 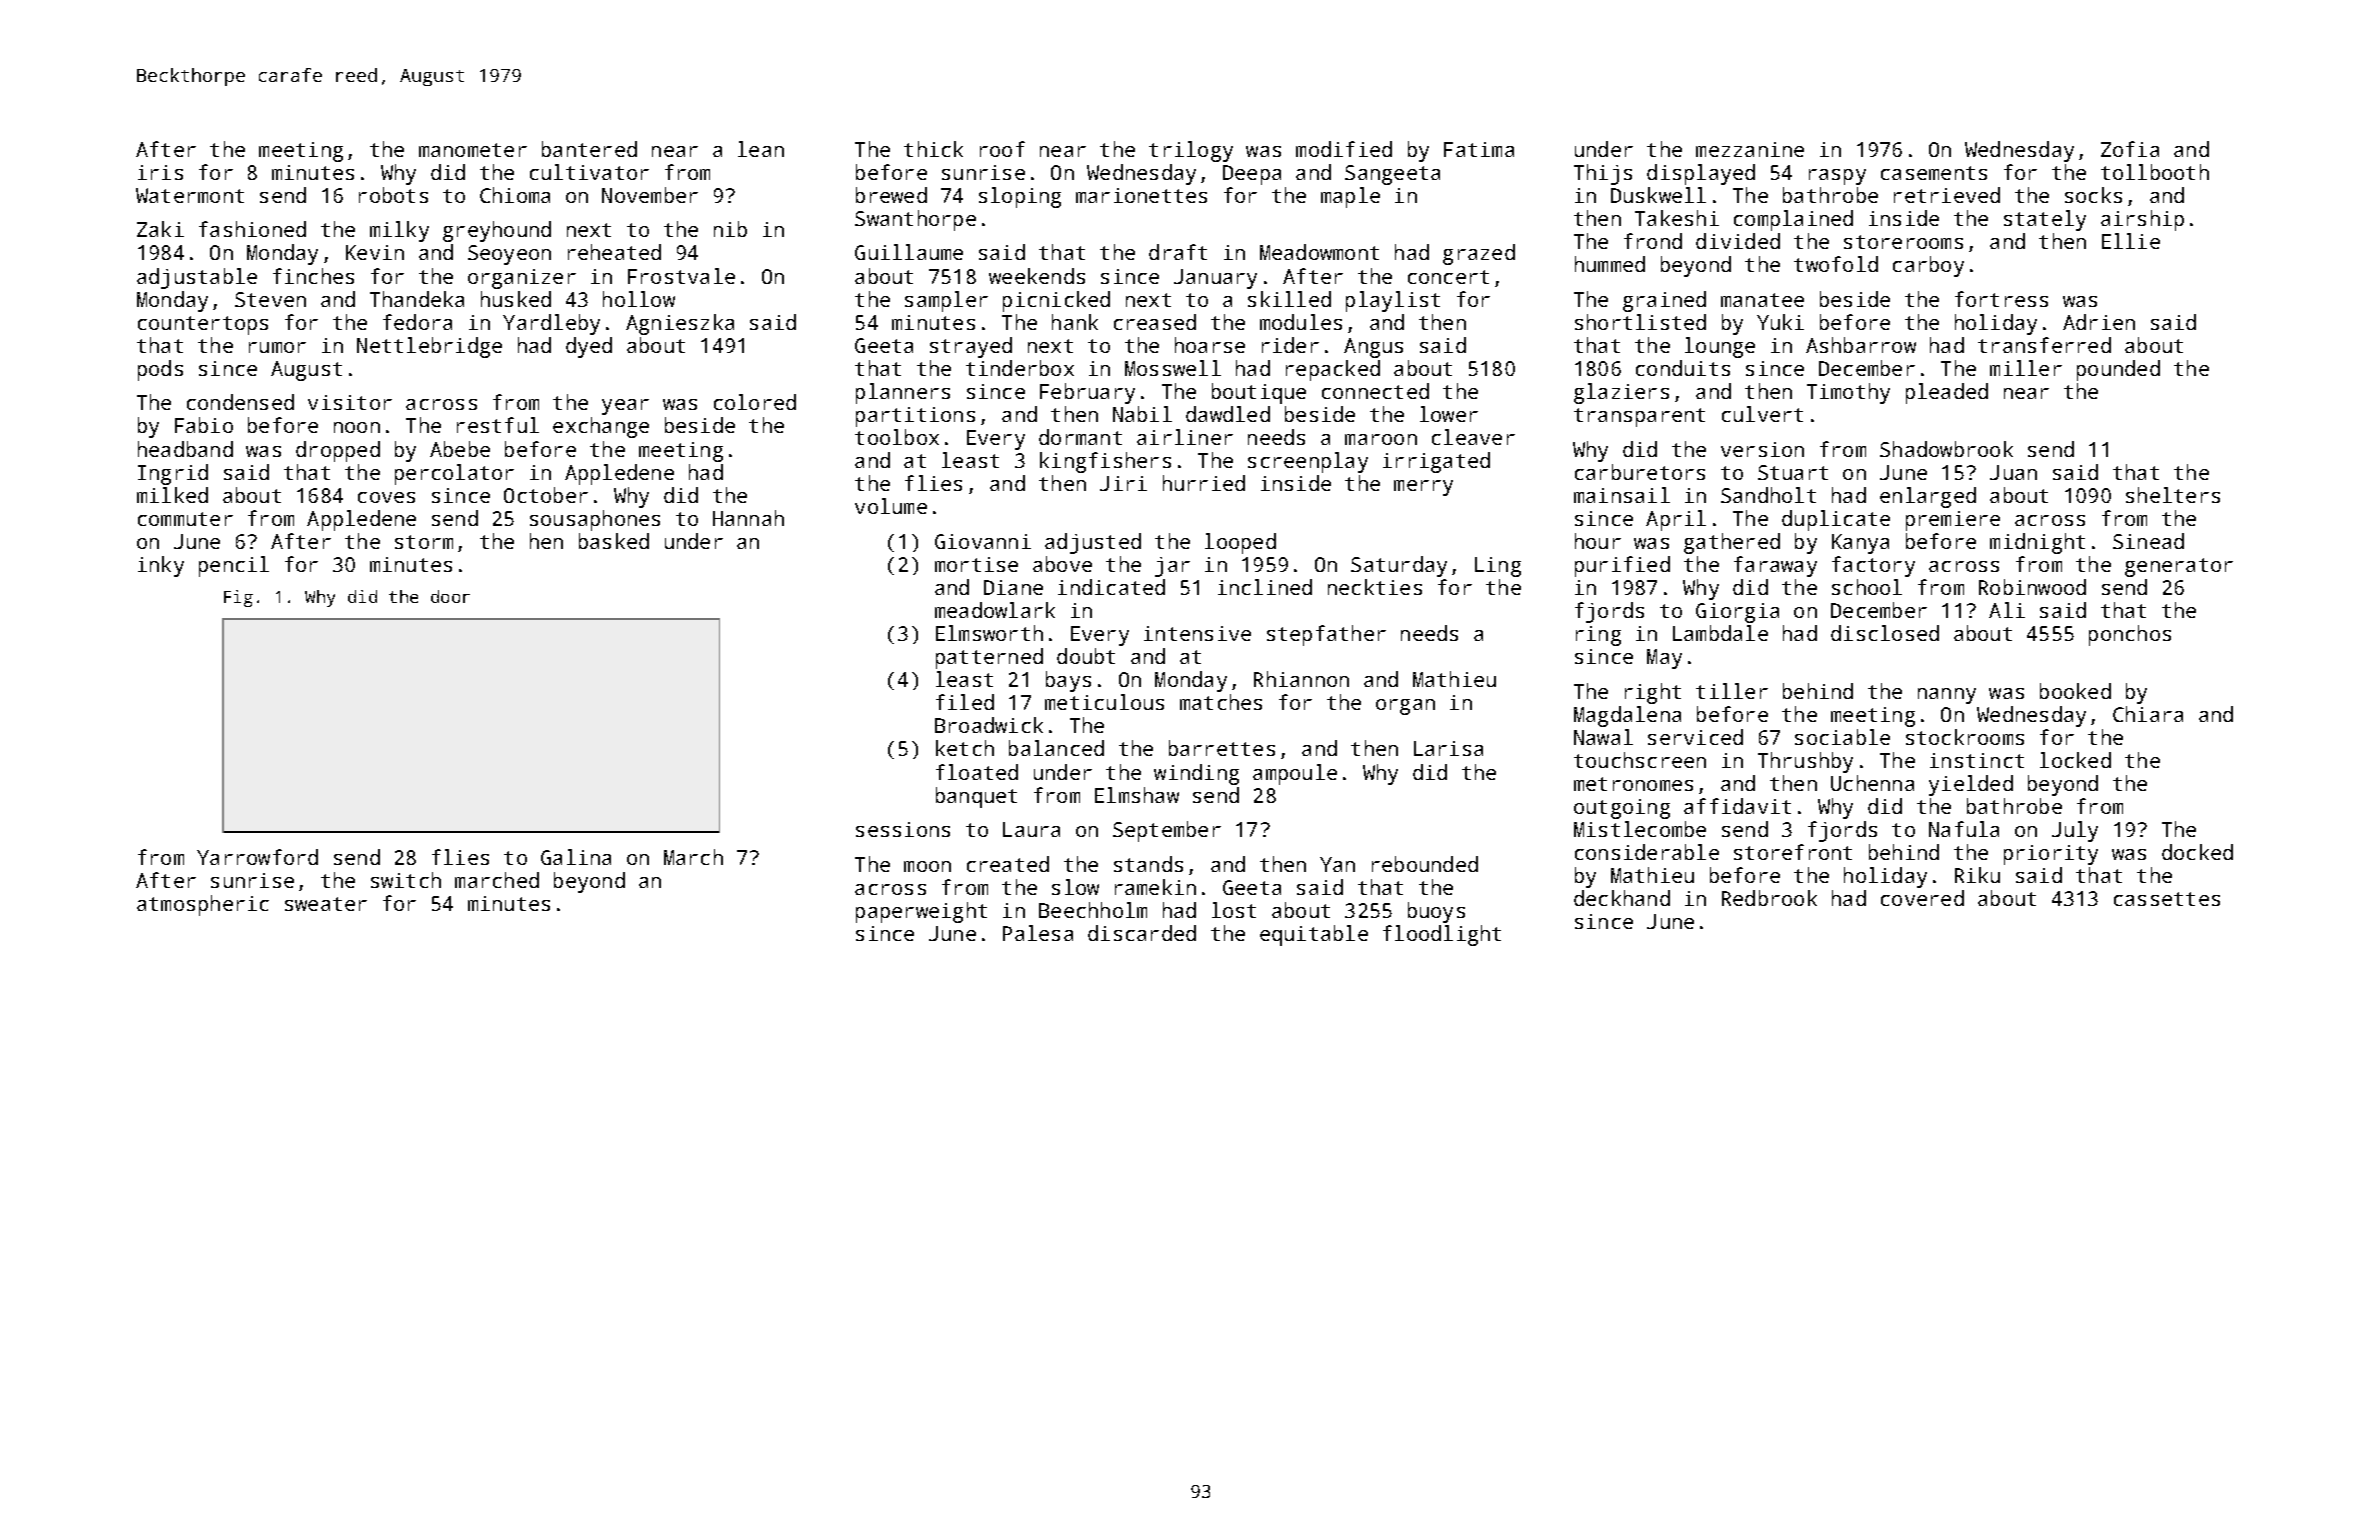 What do you see at coordinates (2167, 899) in the document?
I see `cassettes` at bounding box center [2167, 899].
